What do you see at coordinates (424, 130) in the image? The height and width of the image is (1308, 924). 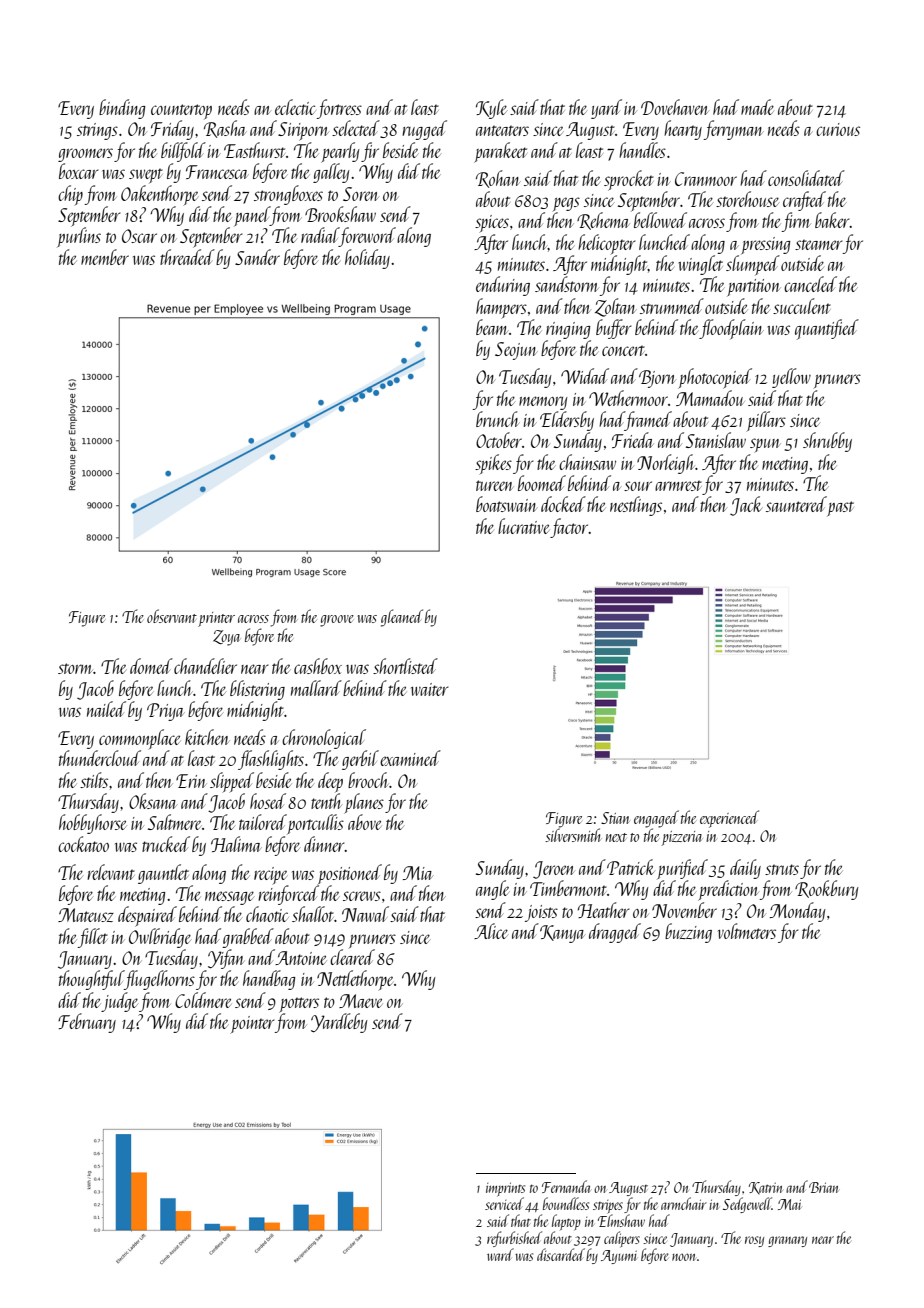 I see `rugged` at bounding box center [424, 130].
